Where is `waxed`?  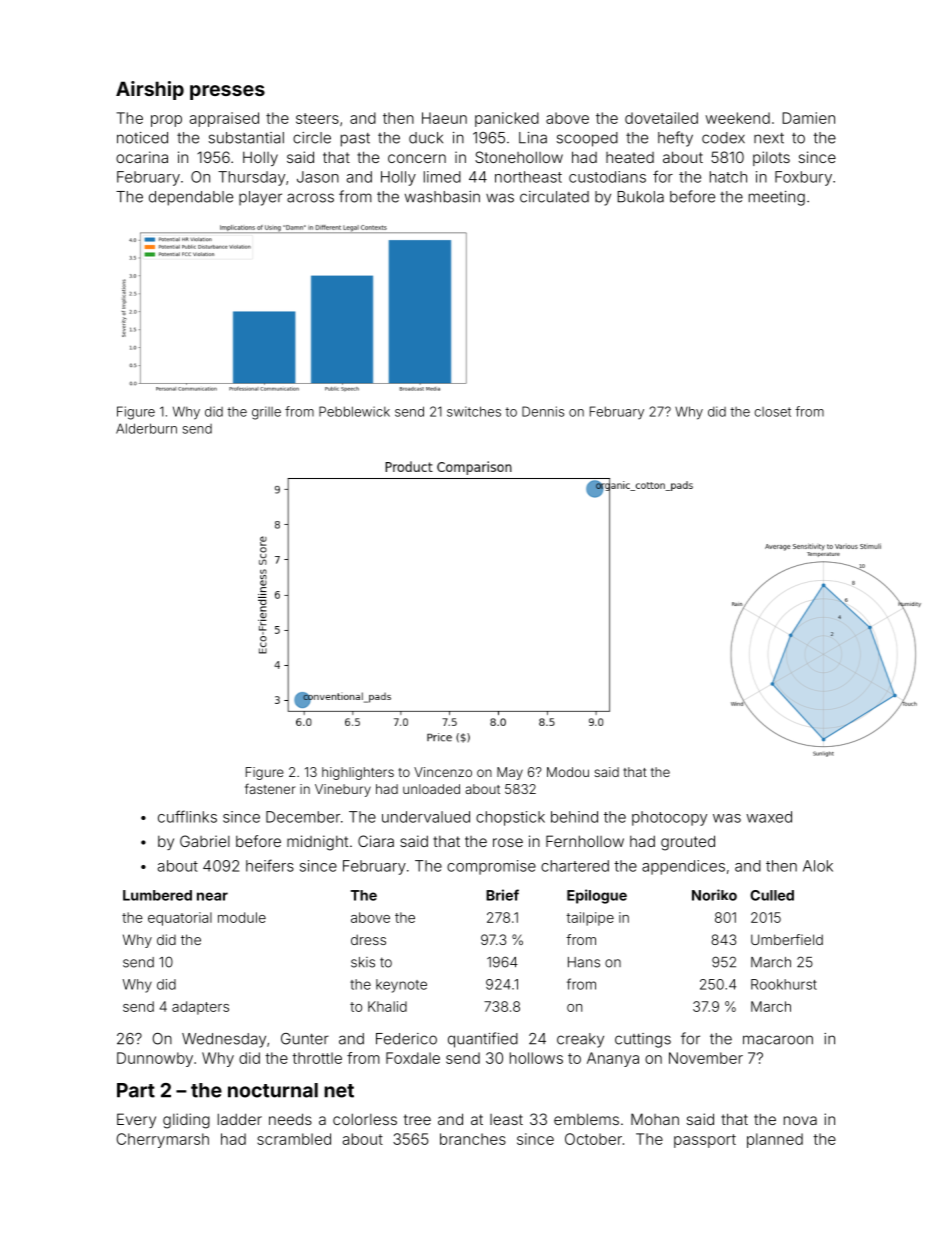 waxed is located at coordinates (769, 817).
